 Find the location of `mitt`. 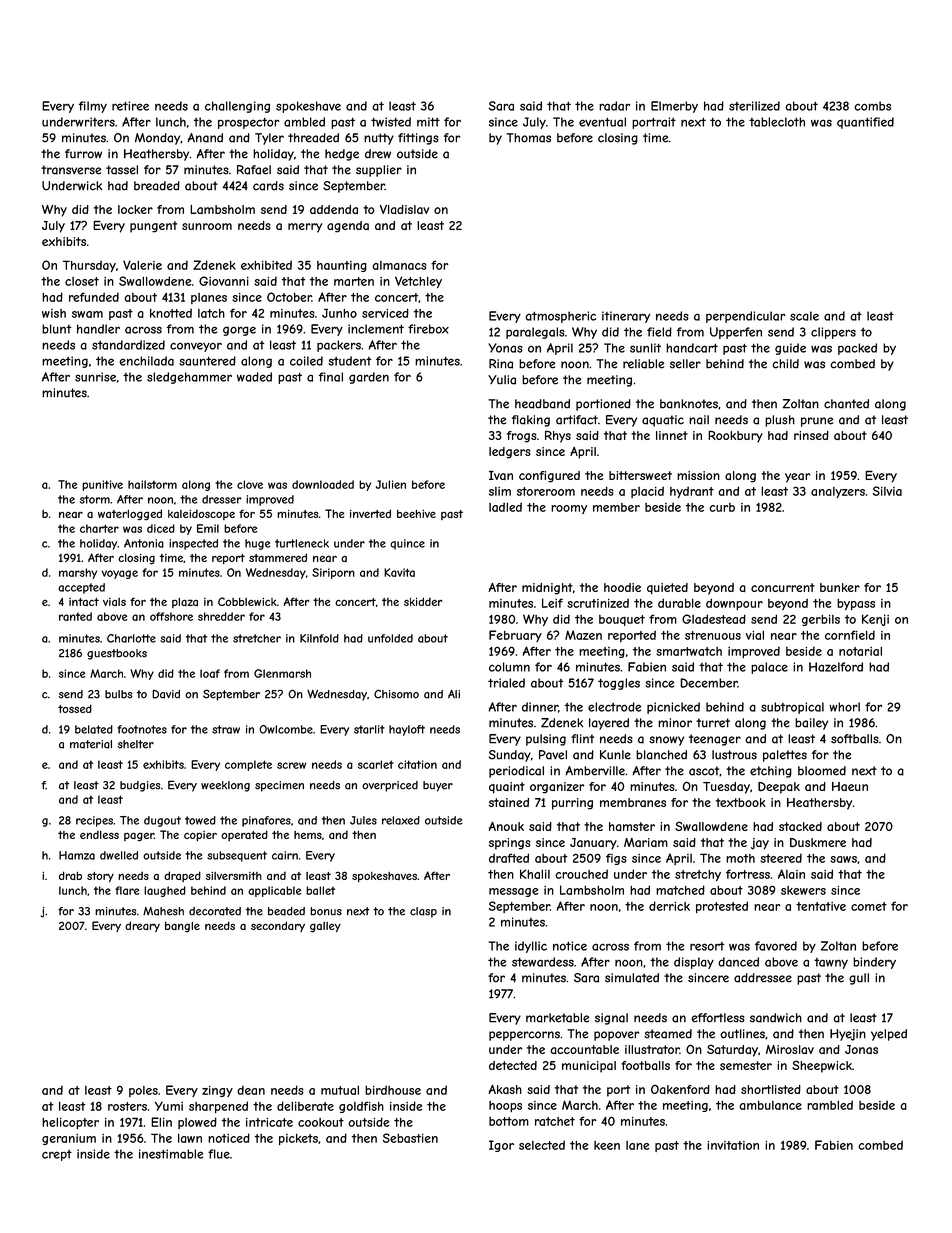

mitt is located at coordinates (428, 122).
